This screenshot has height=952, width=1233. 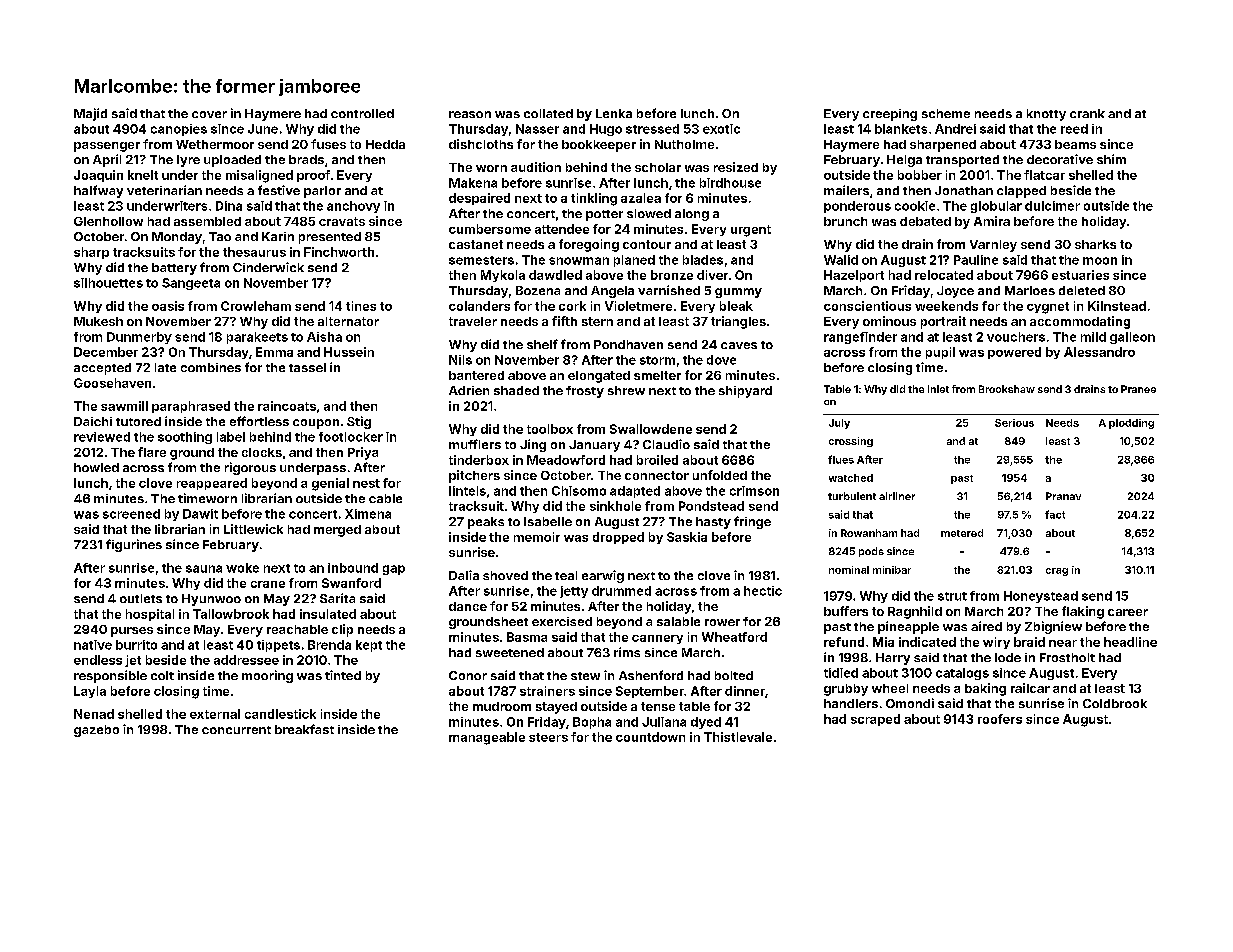 What do you see at coordinates (102, 437) in the screenshot?
I see `reviewed` at bounding box center [102, 437].
